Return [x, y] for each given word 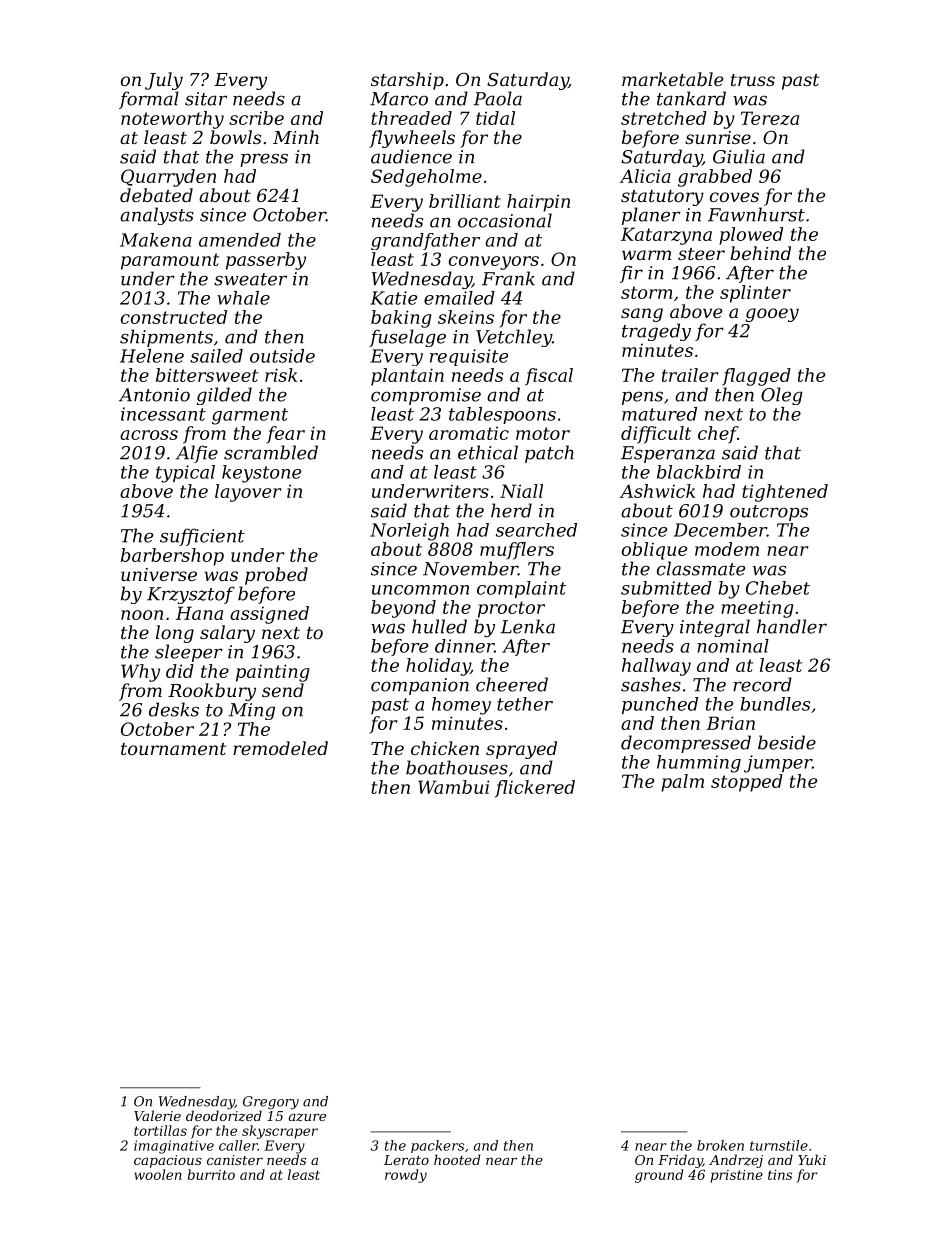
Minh [296, 137]
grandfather [425, 241]
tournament [173, 749]
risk [281, 375]
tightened [785, 493]
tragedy [656, 332]
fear [286, 435]
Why [140, 673]
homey [461, 706]
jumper [778, 764]
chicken [445, 748]
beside [787, 742]
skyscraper [280, 1132]
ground [659, 1176]
